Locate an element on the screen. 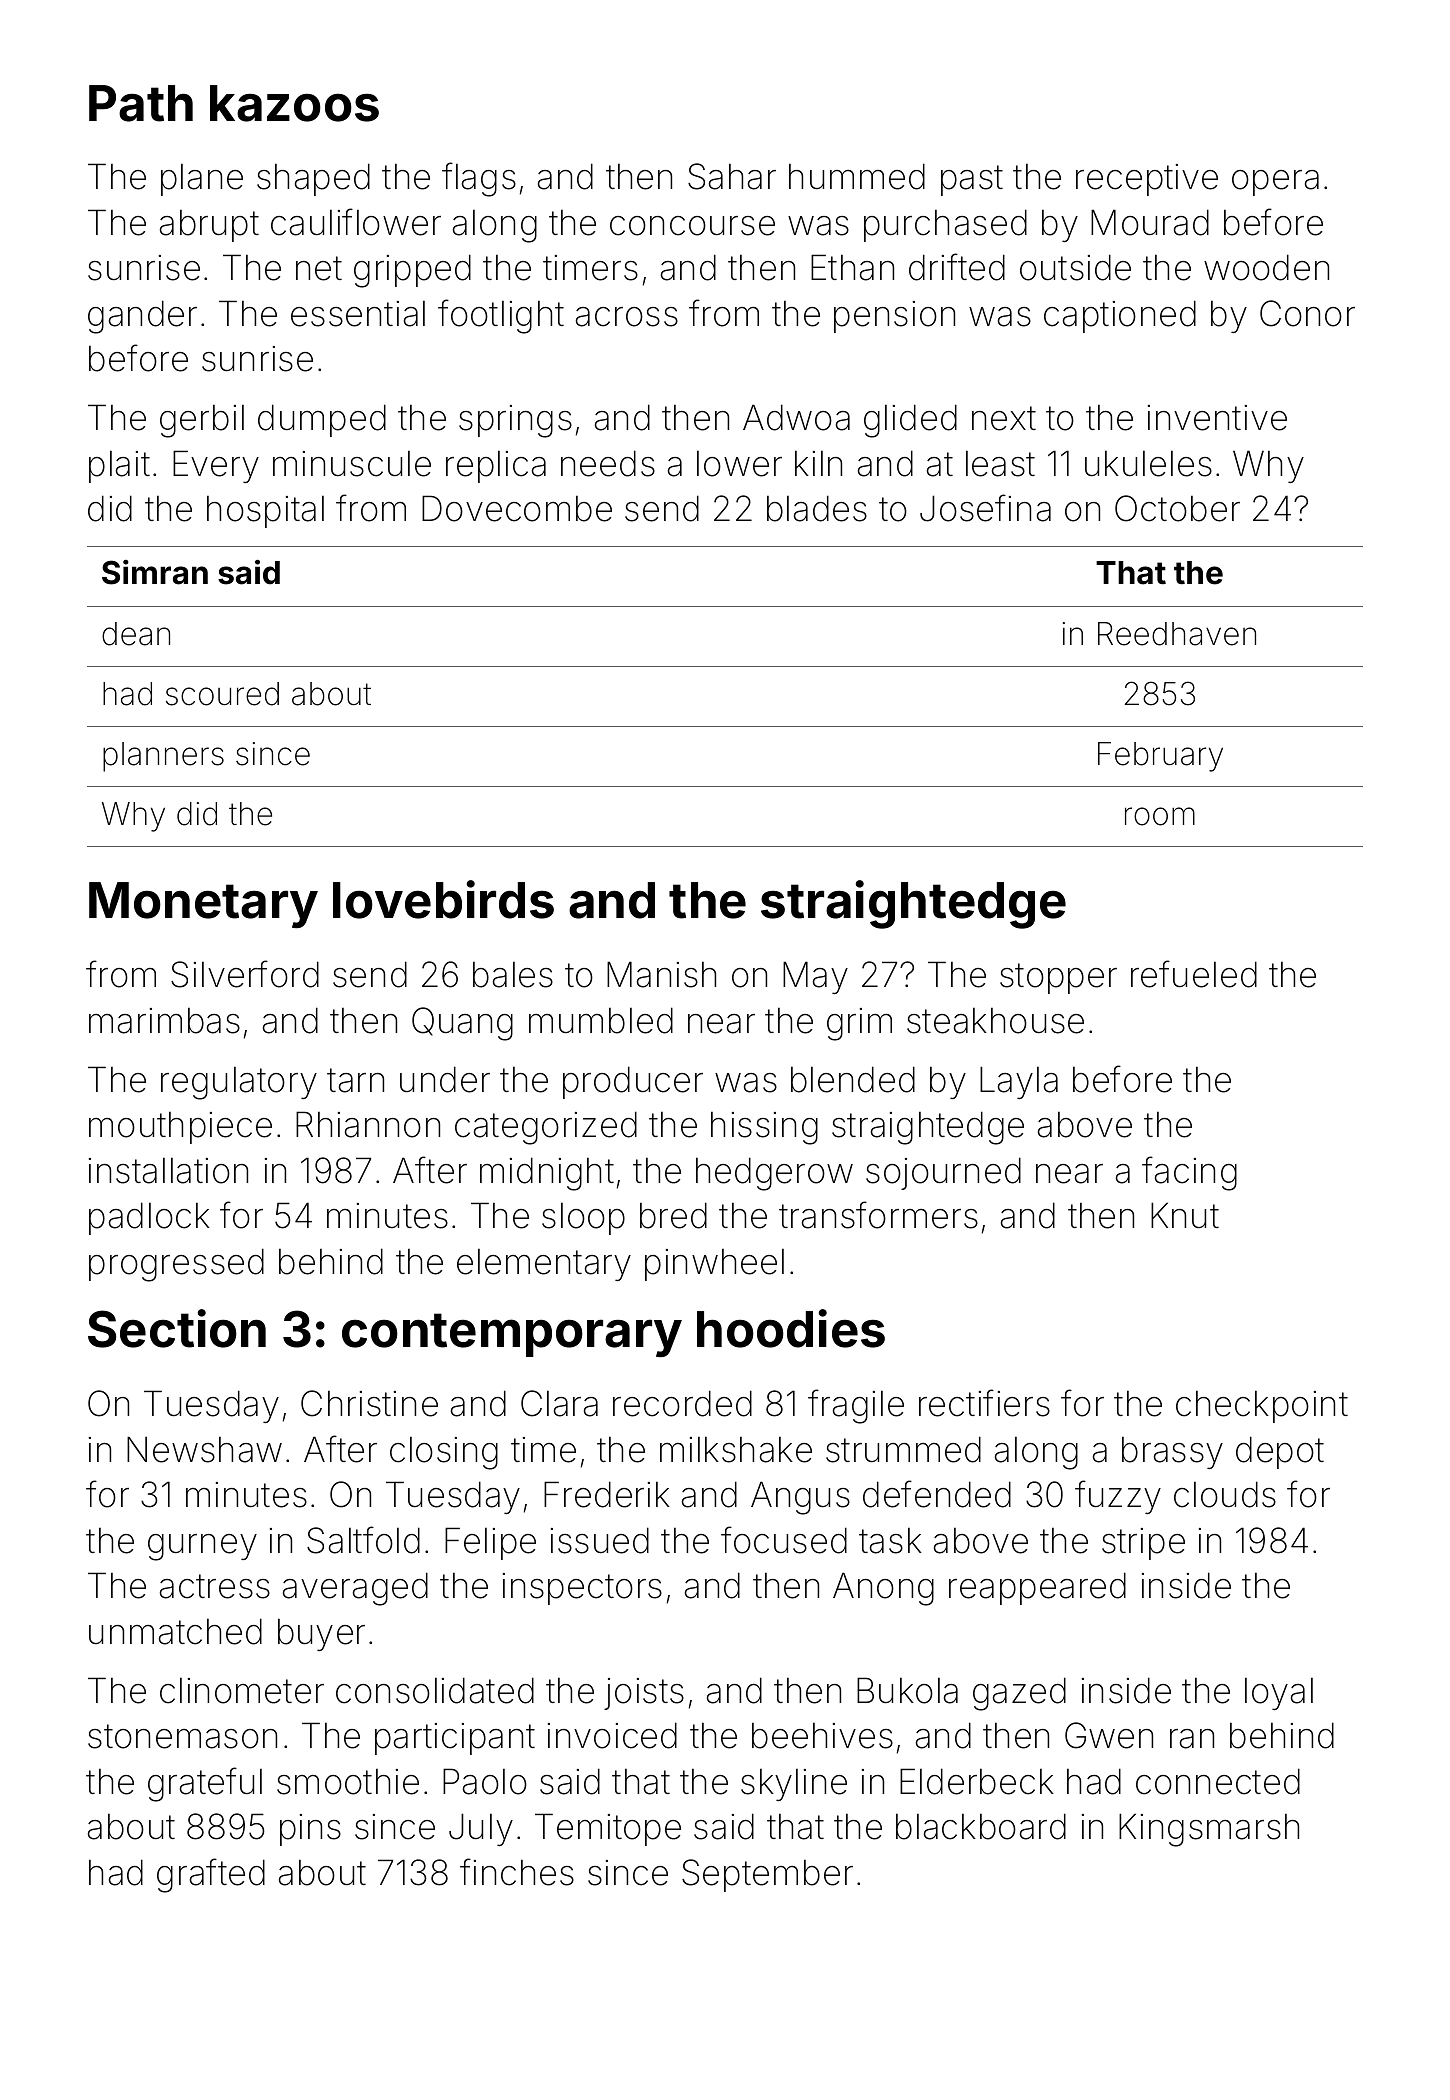  facing is located at coordinates (1189, 1173).
